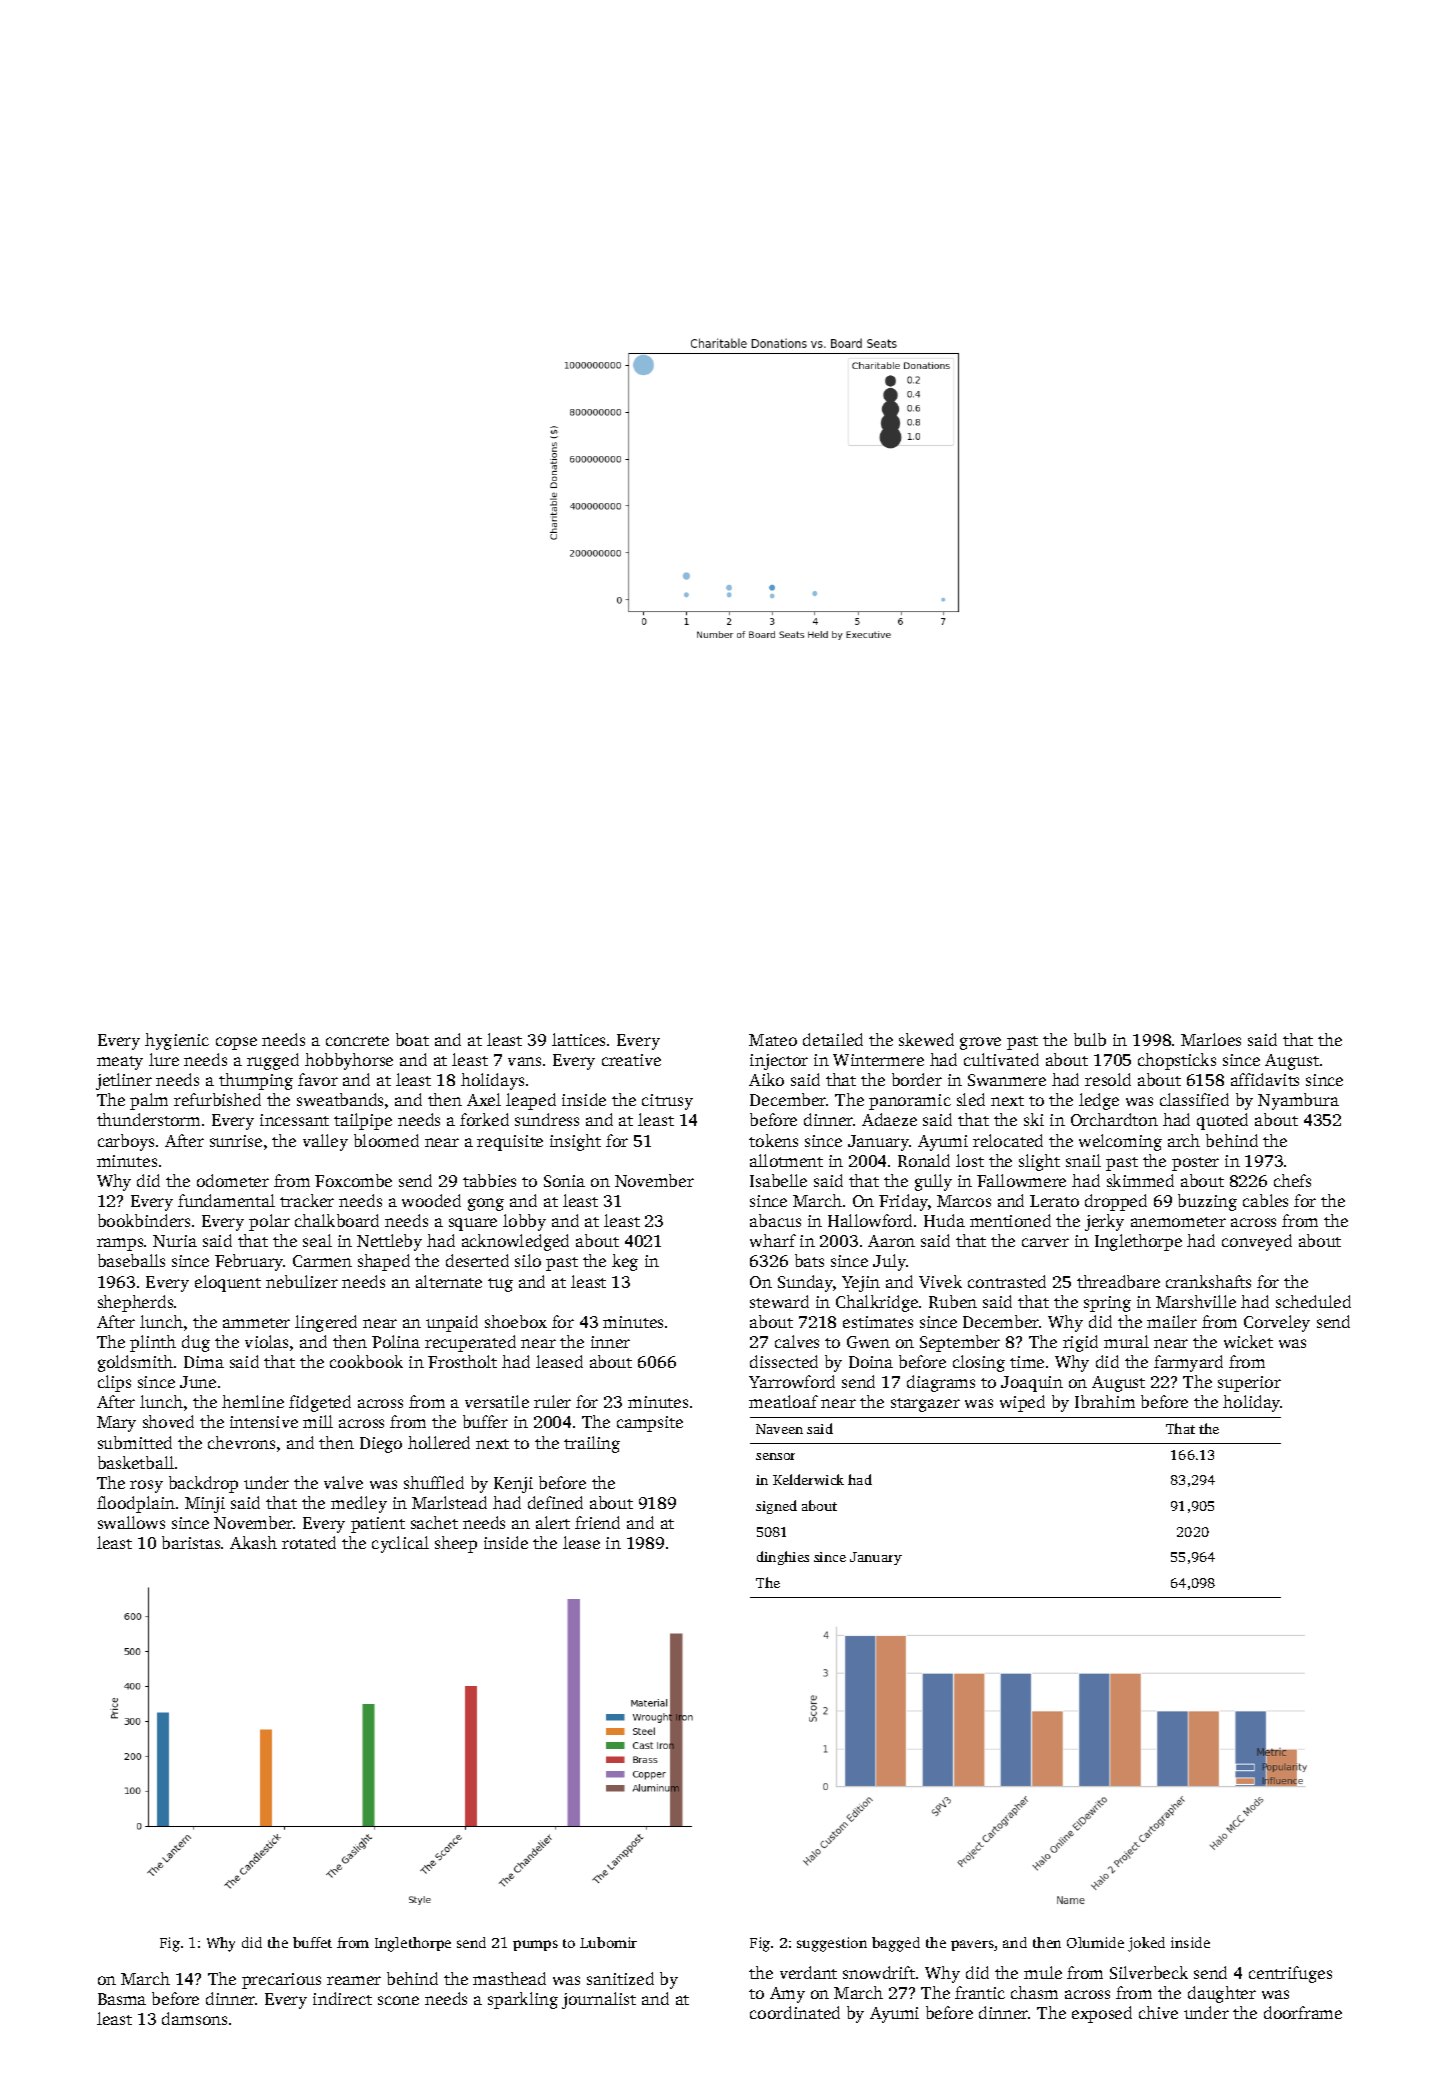 This screenshot has height=2100, width=1450. Describe the element at coordinates (1211, 1039) in the screenshot. I see `Marloes` at that location.
